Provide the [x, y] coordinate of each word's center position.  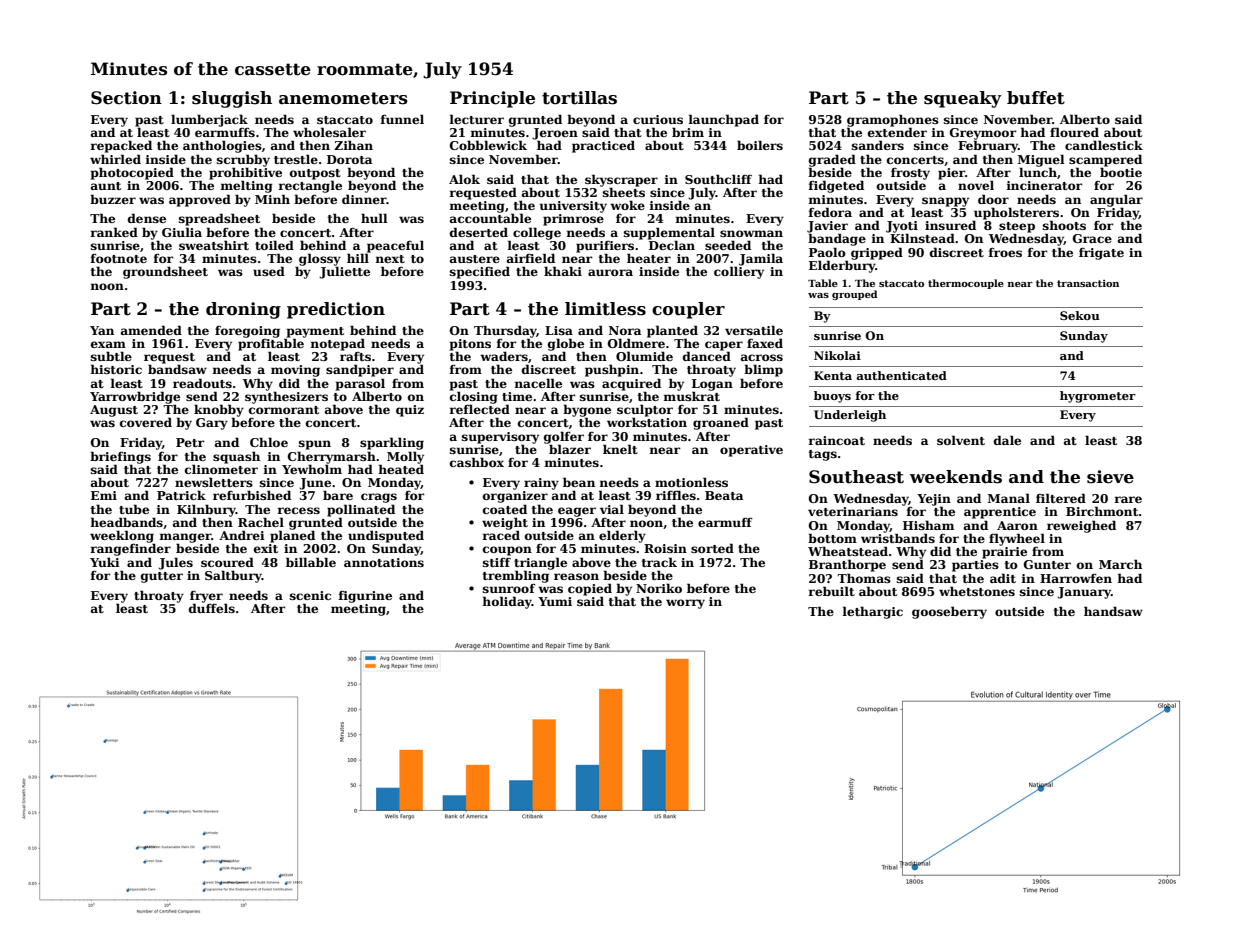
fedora [830, 212]
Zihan [353, 145]
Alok [464, 179]
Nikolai [837, 355]
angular [1116, 200]
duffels [212, 608]
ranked [114, 232]
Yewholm [312, 469]
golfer [564, 437]
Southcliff [718, 179]
